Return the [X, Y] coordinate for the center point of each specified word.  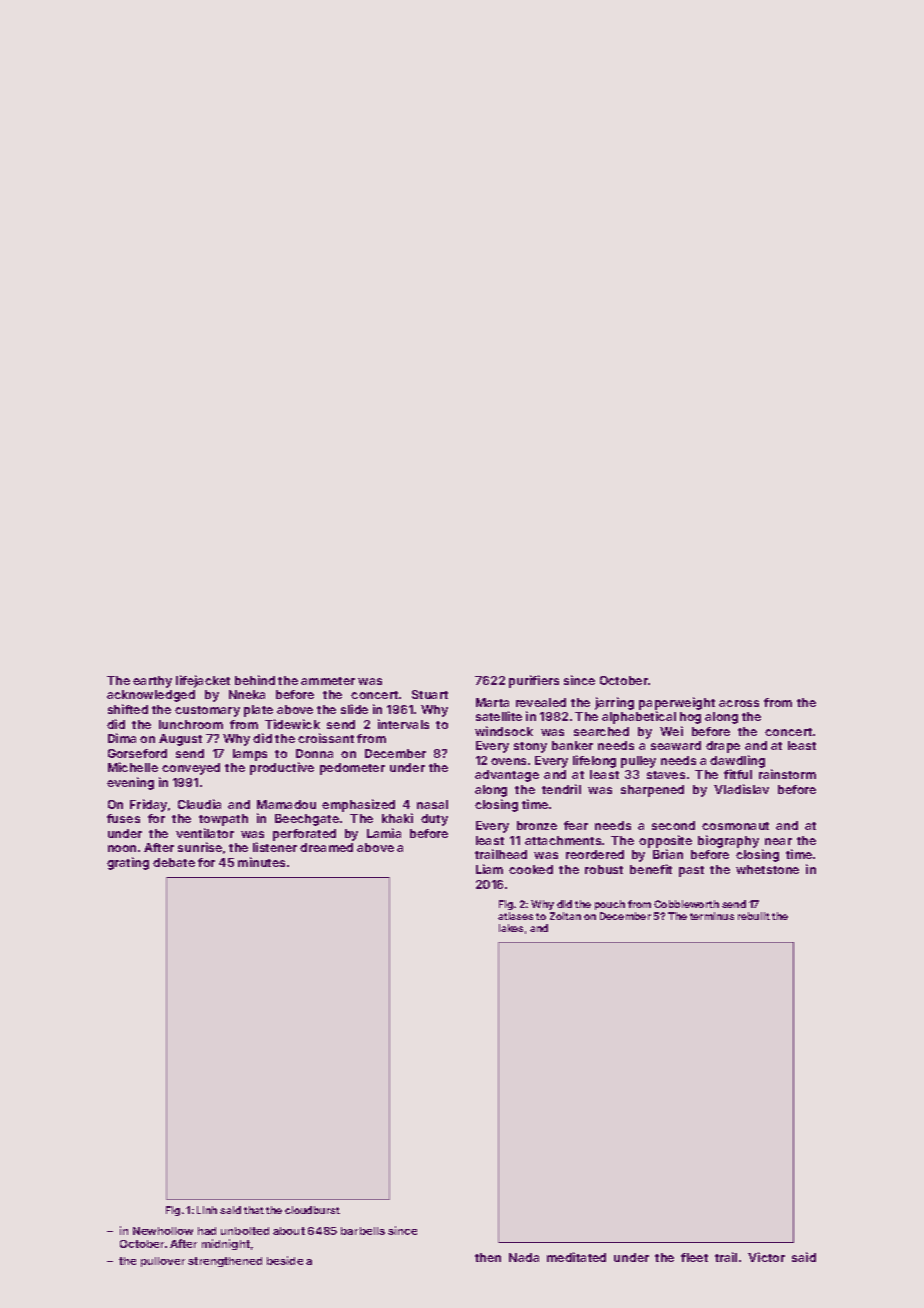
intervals [403, 724]
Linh [207, 1210]
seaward [676, 745]
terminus [712, 916]
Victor [766, 1257]
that [254, 1210]
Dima [122, 738]
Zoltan [565, 916]
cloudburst [312, 1210]
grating [128, 863]
